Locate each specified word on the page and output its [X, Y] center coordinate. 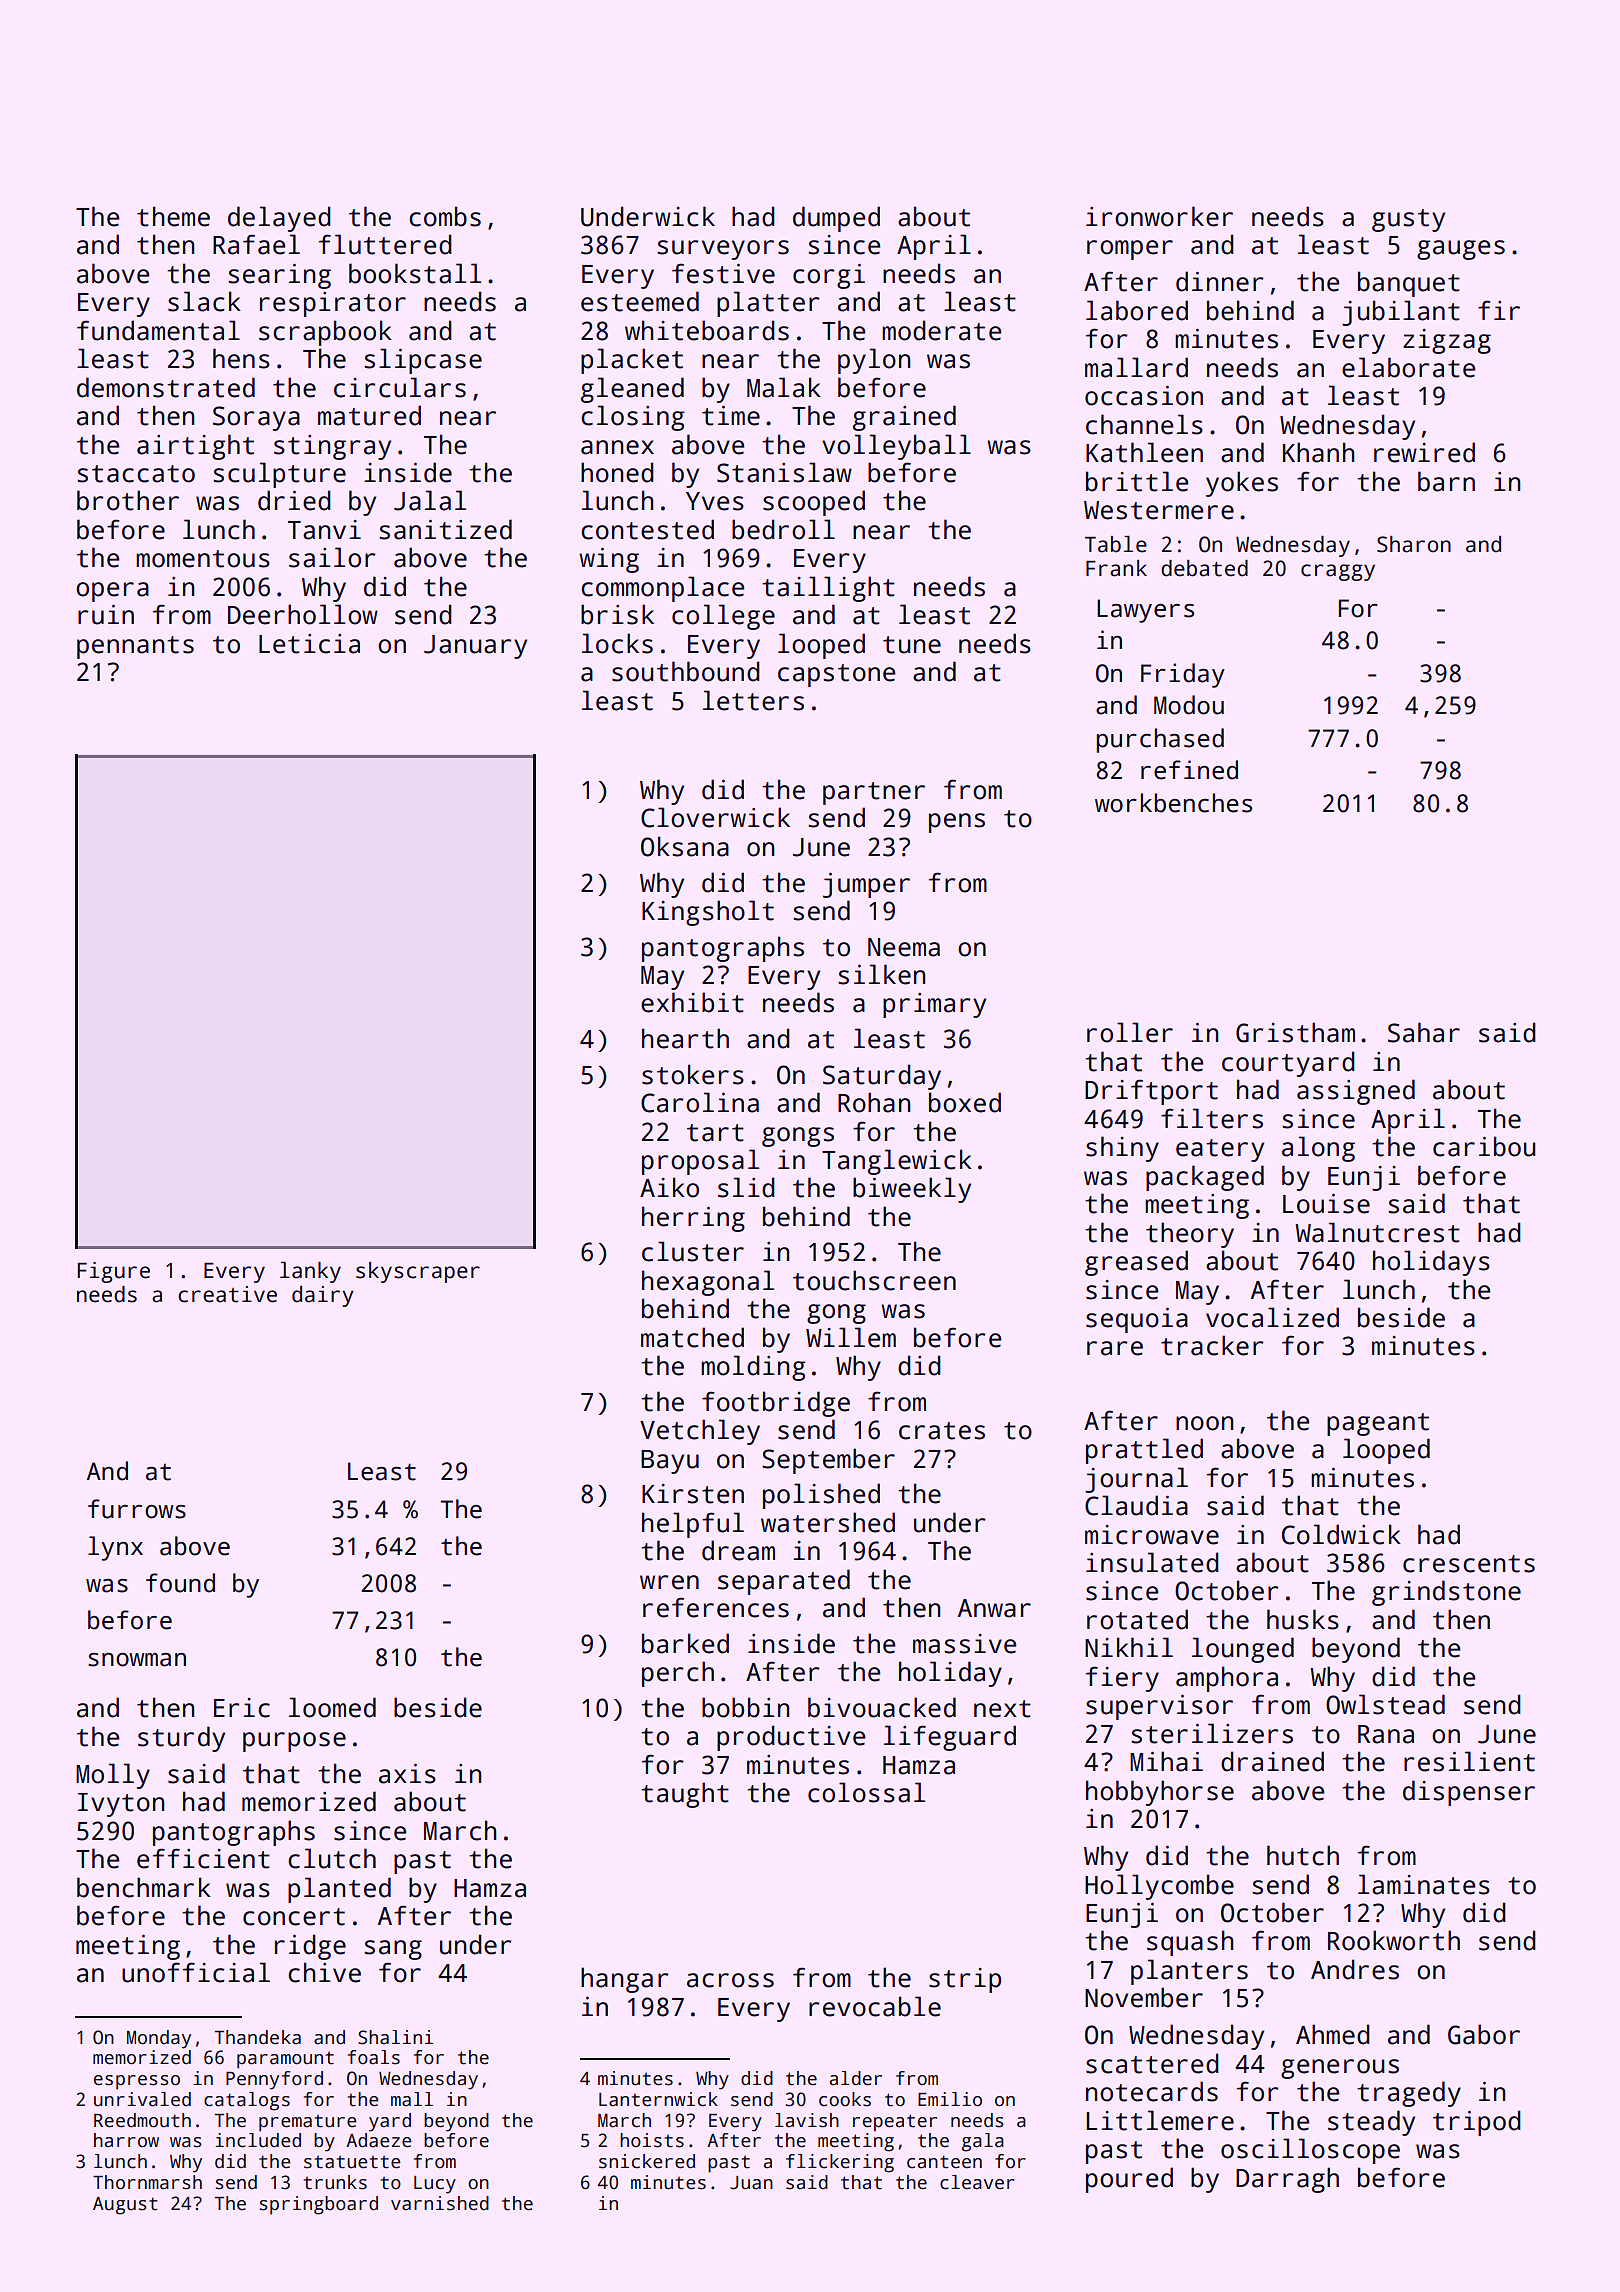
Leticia [309, 644]
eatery [1220, 1150]
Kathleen [1144, 452]
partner [874, 793]
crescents [1469, 1564]
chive [324, 1972]
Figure [114, 1272]
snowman [137, 1660]
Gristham [1295, 1032]
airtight [195, 447]
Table [1116, 544]
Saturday [882, 1077]
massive [964, 1644]
